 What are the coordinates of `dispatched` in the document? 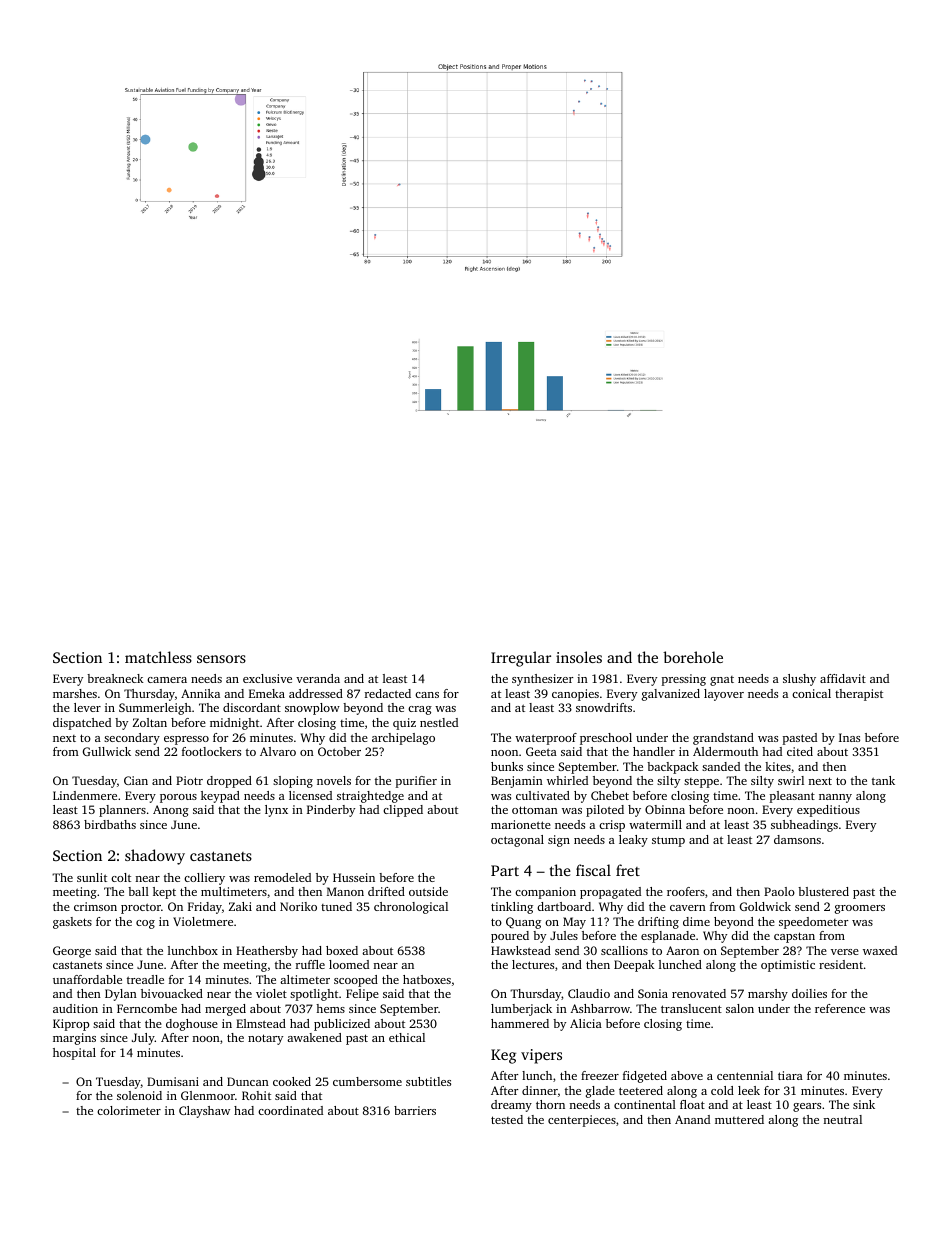 It's located at (82, 724).
